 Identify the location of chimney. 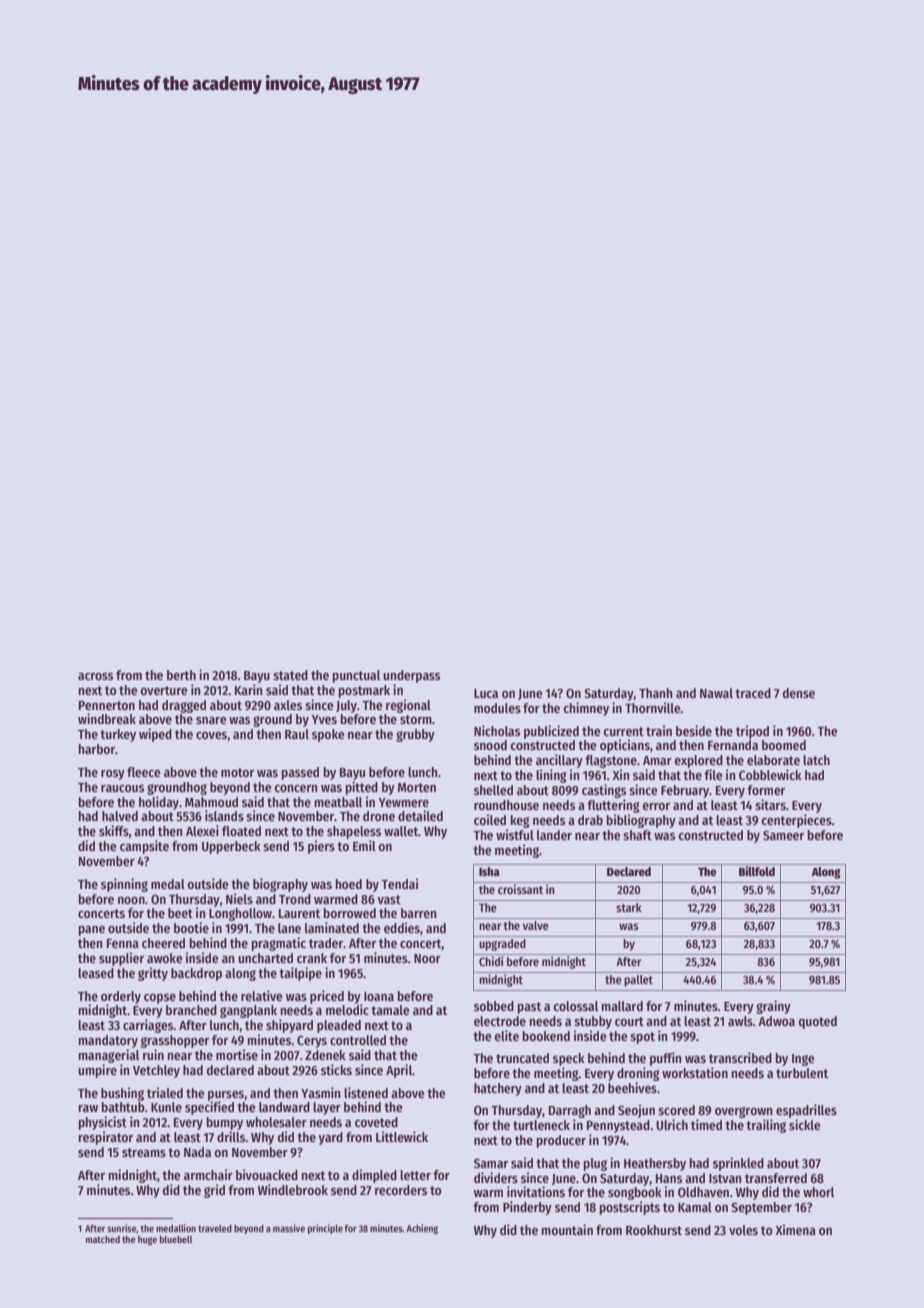
(586, 709).
